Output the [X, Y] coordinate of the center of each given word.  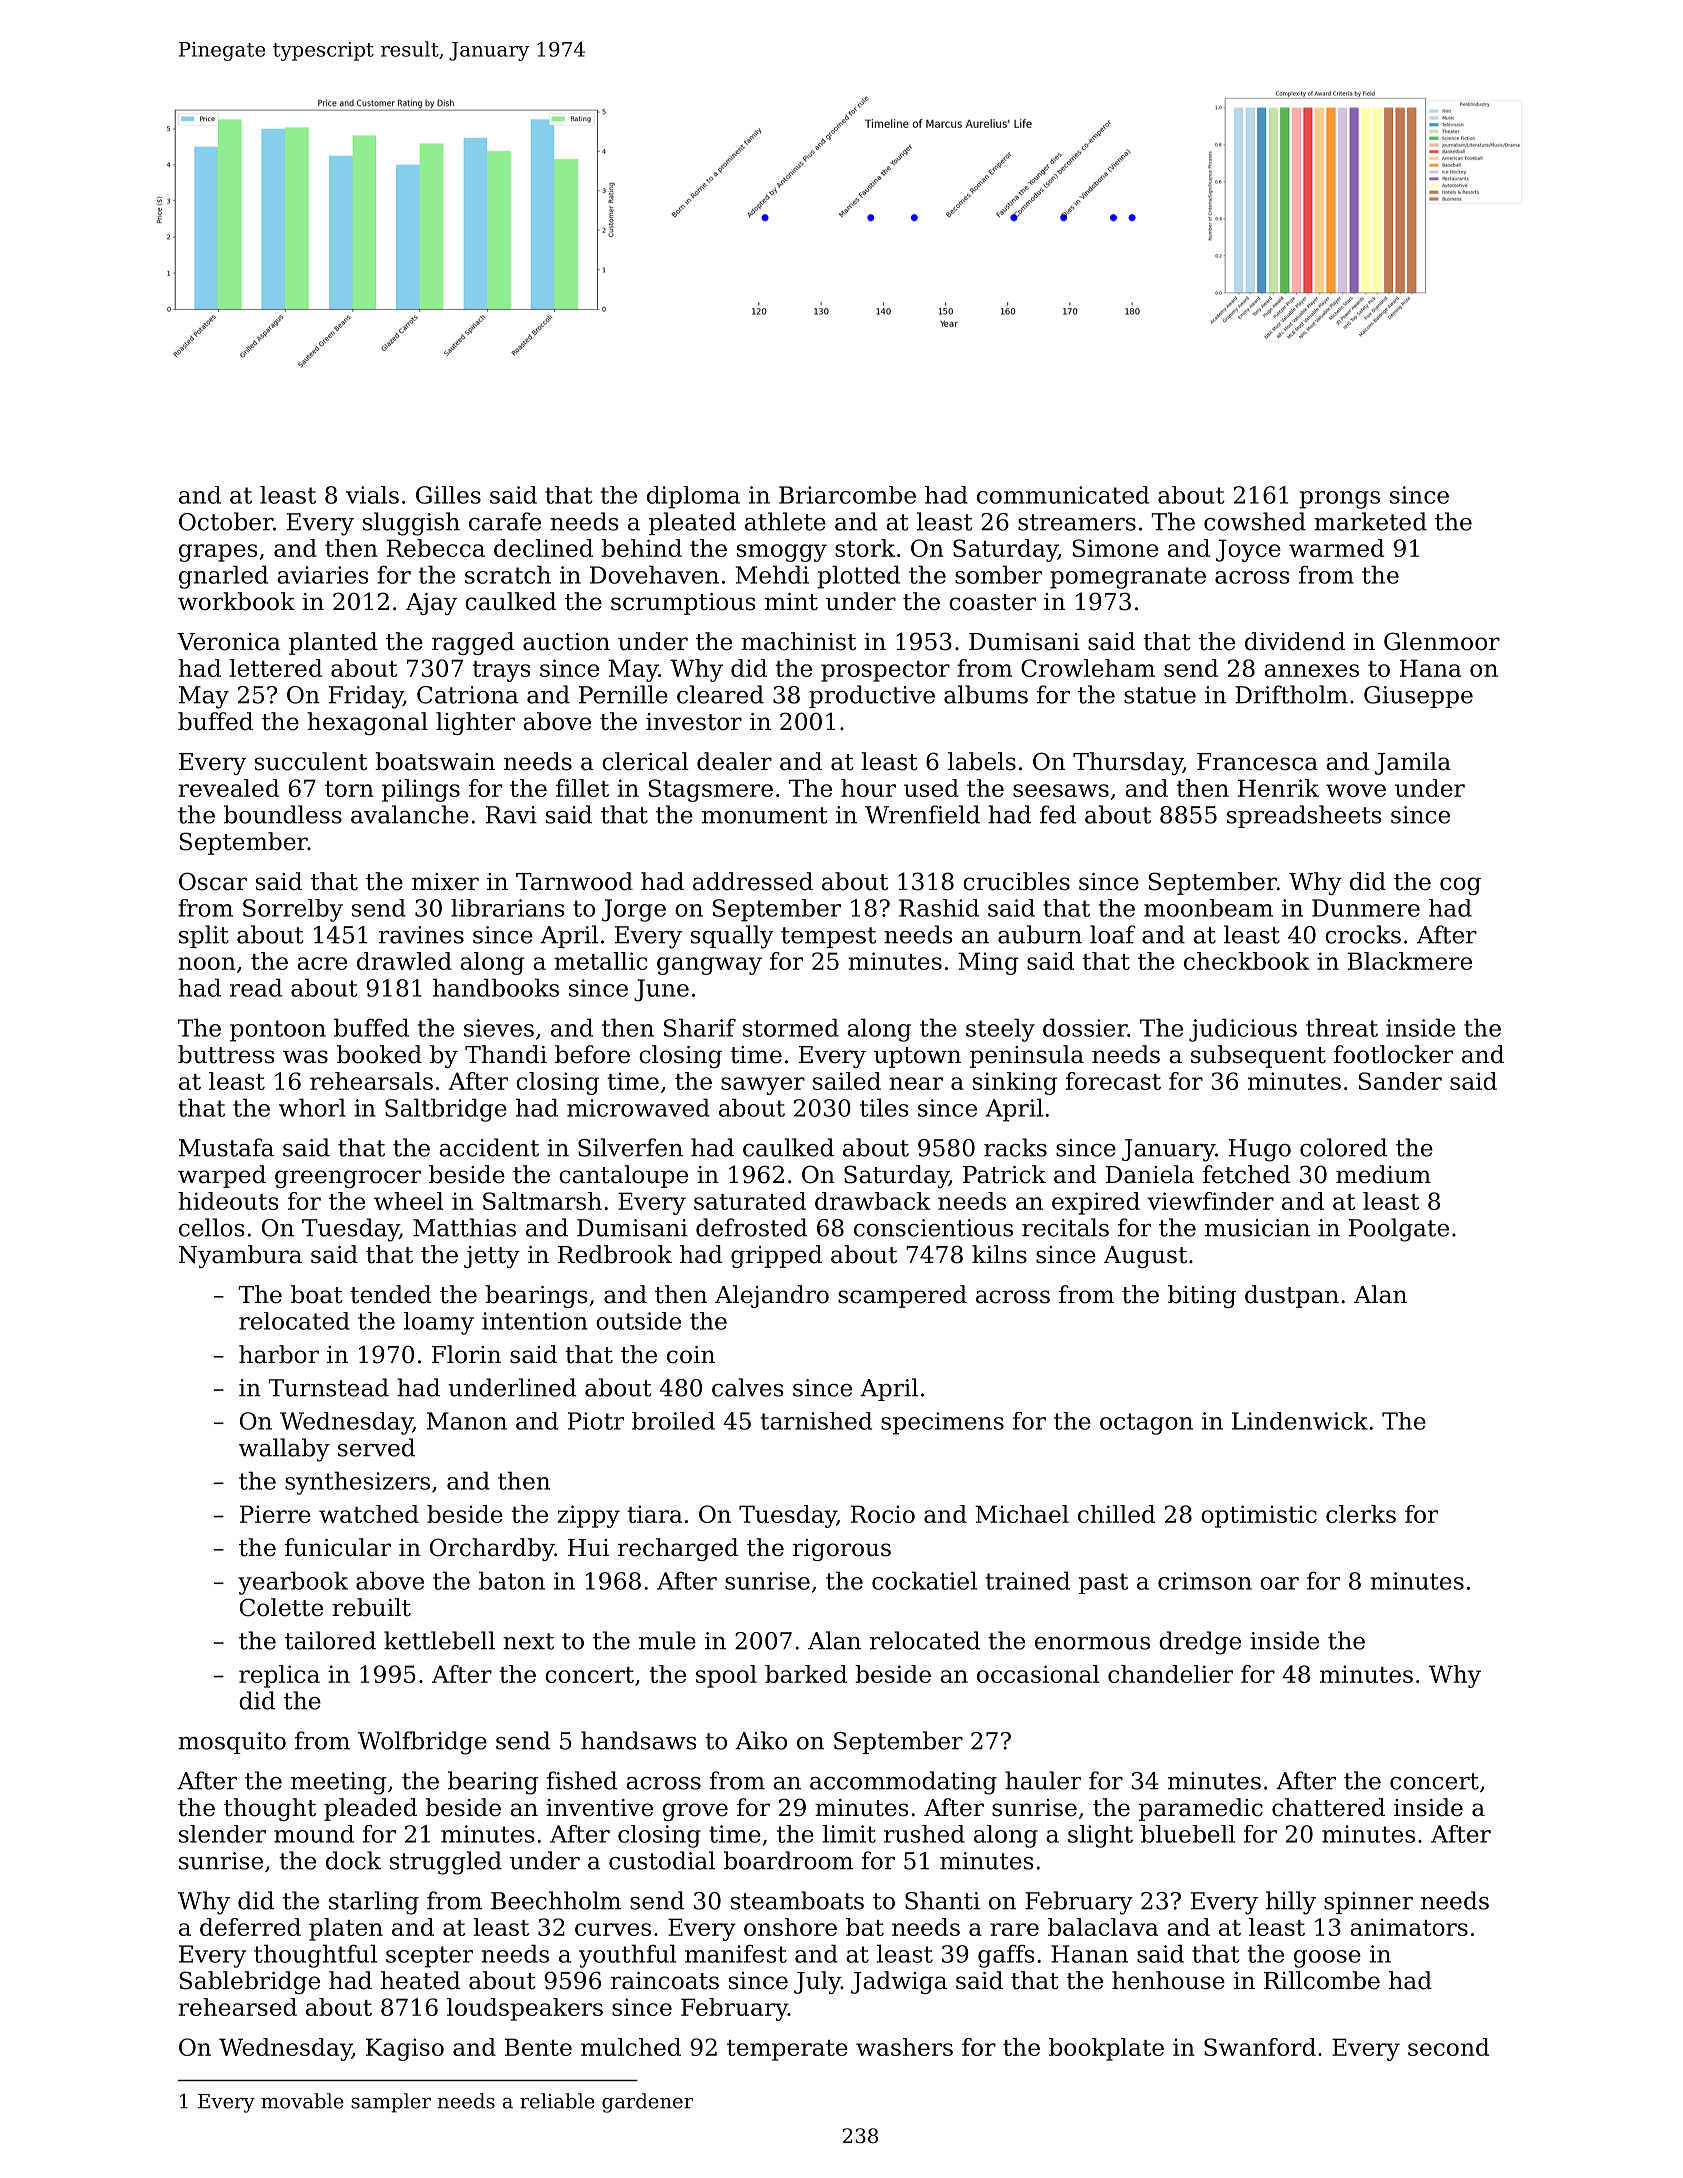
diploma [693, 497]
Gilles [448, 495]
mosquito [232, 1743]
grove [695, 1812]
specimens [942, 1423]
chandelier [1170, 1674]
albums [986, 694]
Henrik [1278, 788]
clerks [1361, 1514]
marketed [1370, 521]
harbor [279, 1354]
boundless [283, 814]
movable [302, 2101]
